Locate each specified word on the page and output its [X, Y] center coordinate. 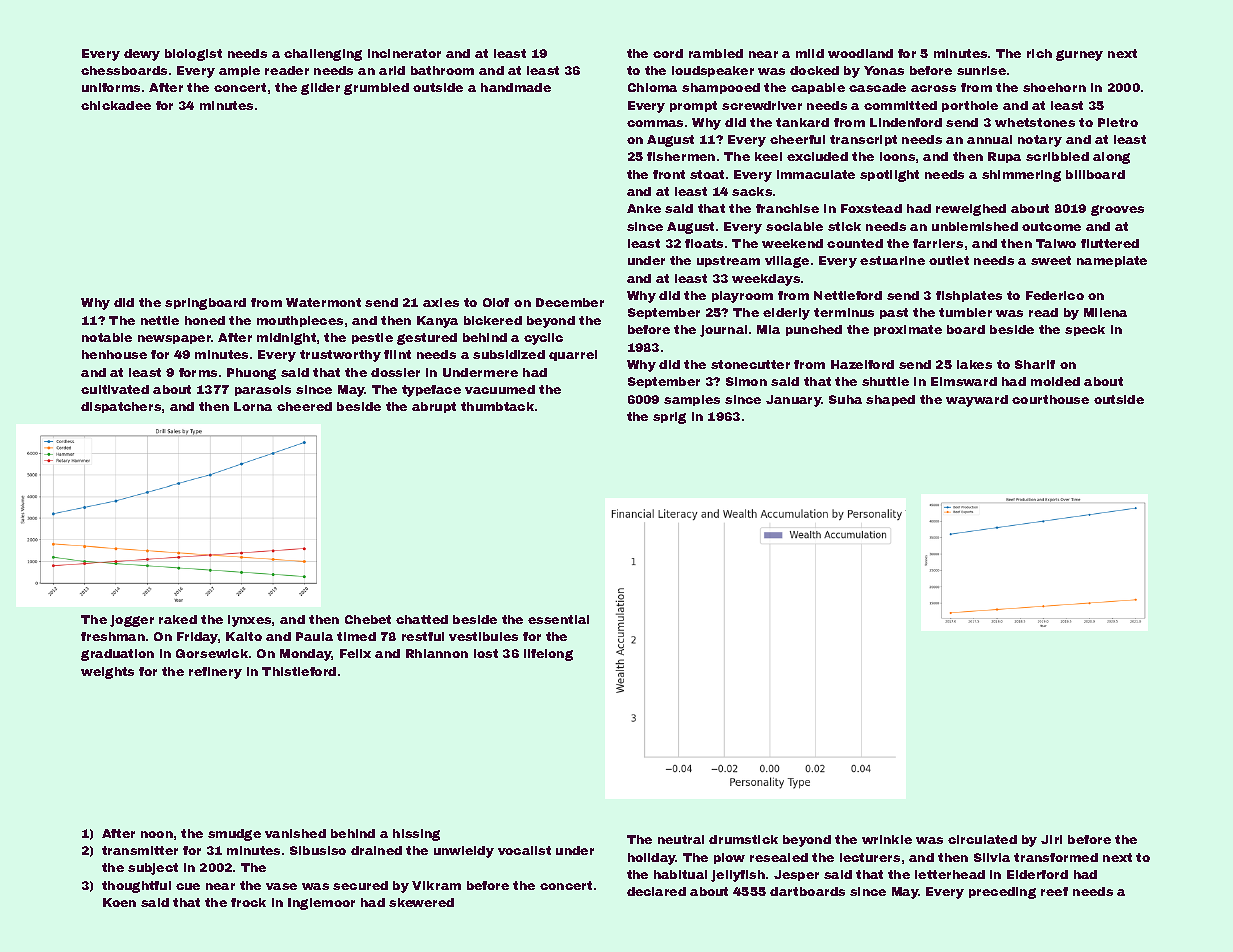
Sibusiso [318, 850]
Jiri [1051, 839]
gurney [1079, 55]
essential [558, 619]
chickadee [116, 105]
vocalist [524, 850]
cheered [304, 406]
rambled [716, 53]
